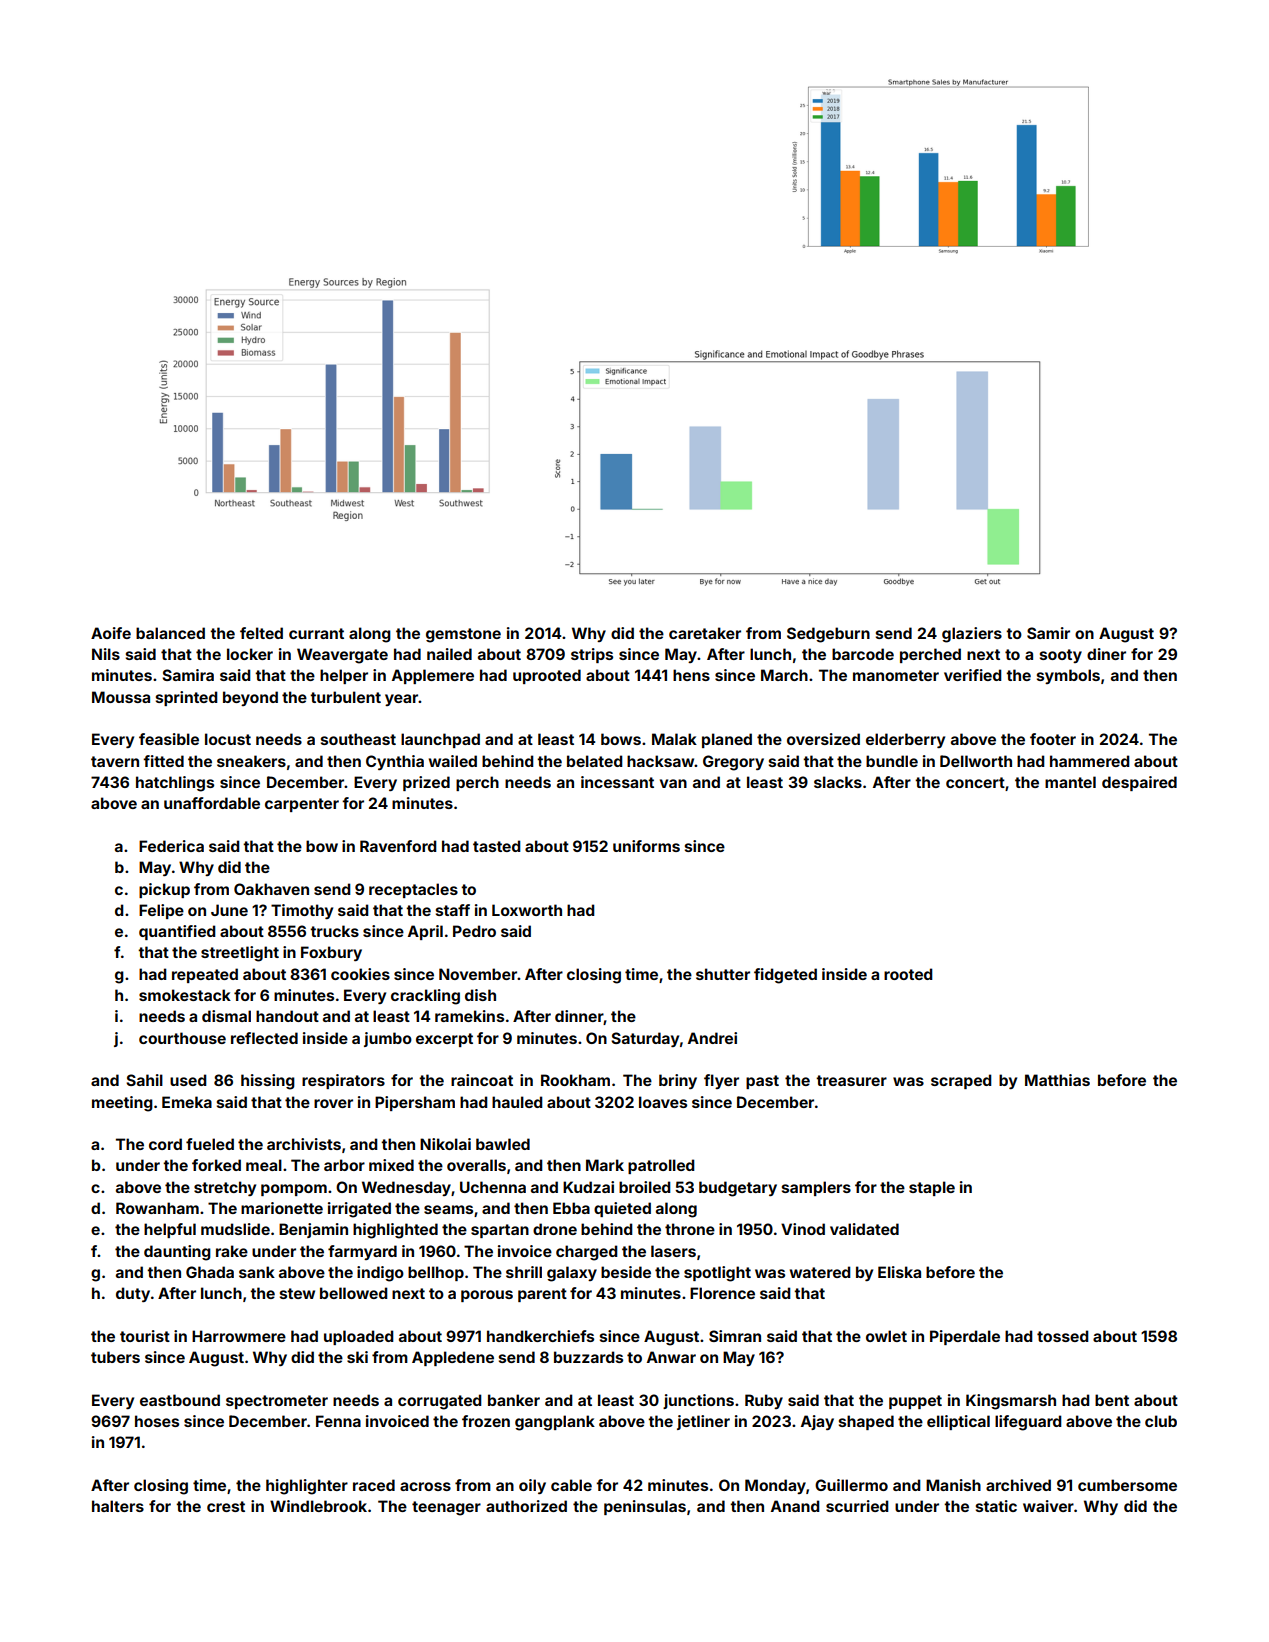  What do you see at coordinates (226, 1506) in the screenshot?
I see `crest` at bounding box center [226, 1506].
